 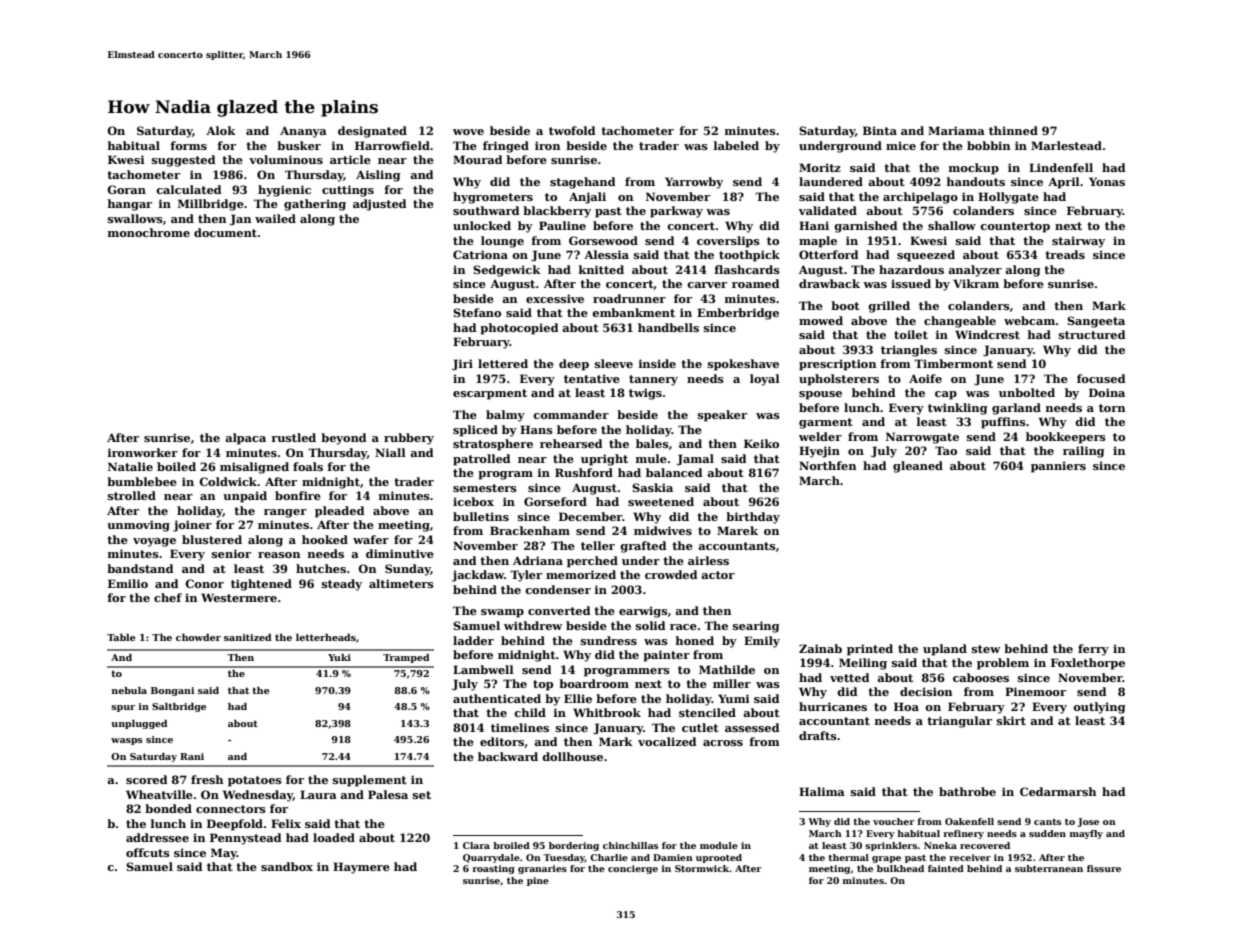 What do you see at coordinates (1058, 467) in the page?
I see `panniers` at bounding box center [1058, 467].
